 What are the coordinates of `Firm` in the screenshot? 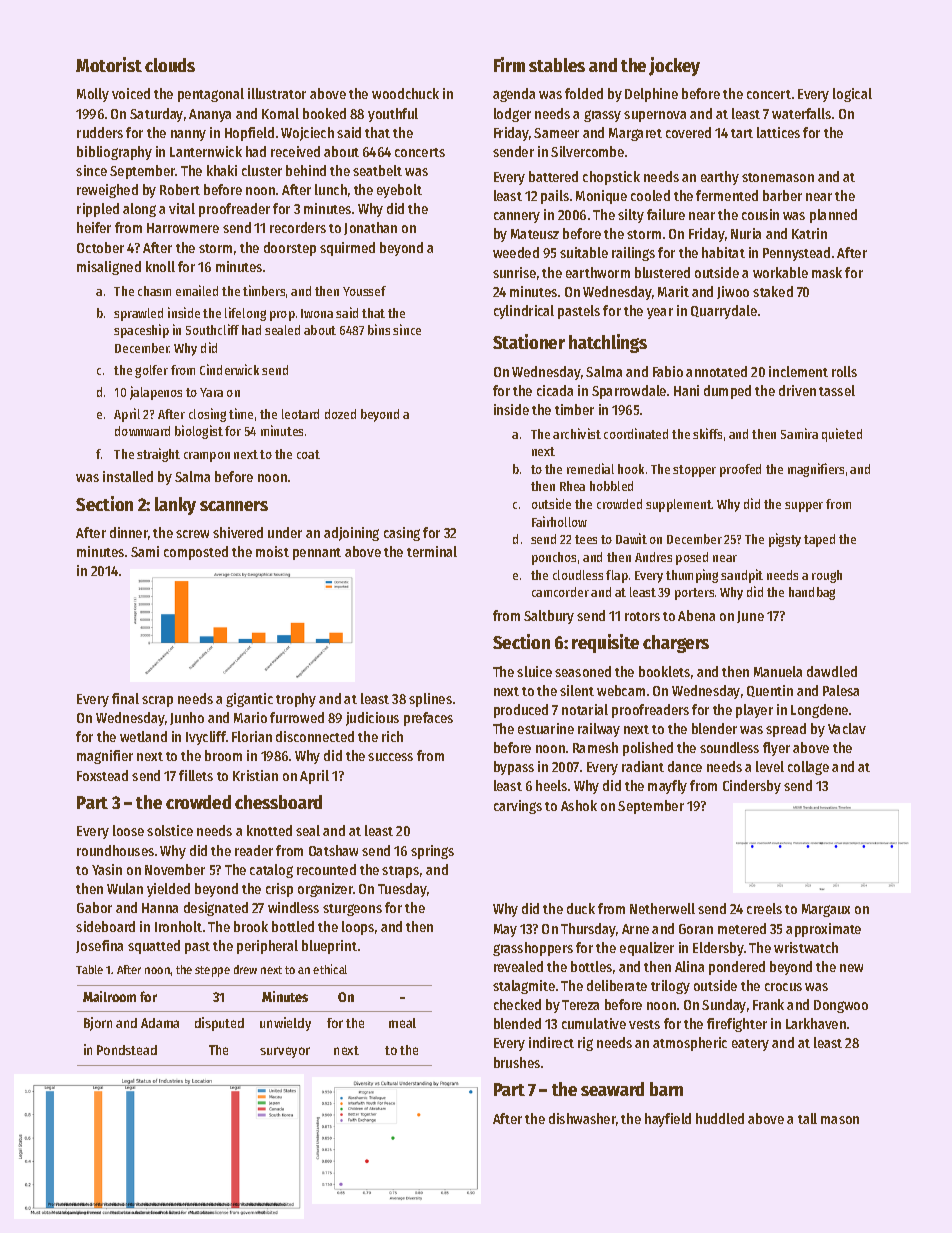 It's located at (509, 64).
